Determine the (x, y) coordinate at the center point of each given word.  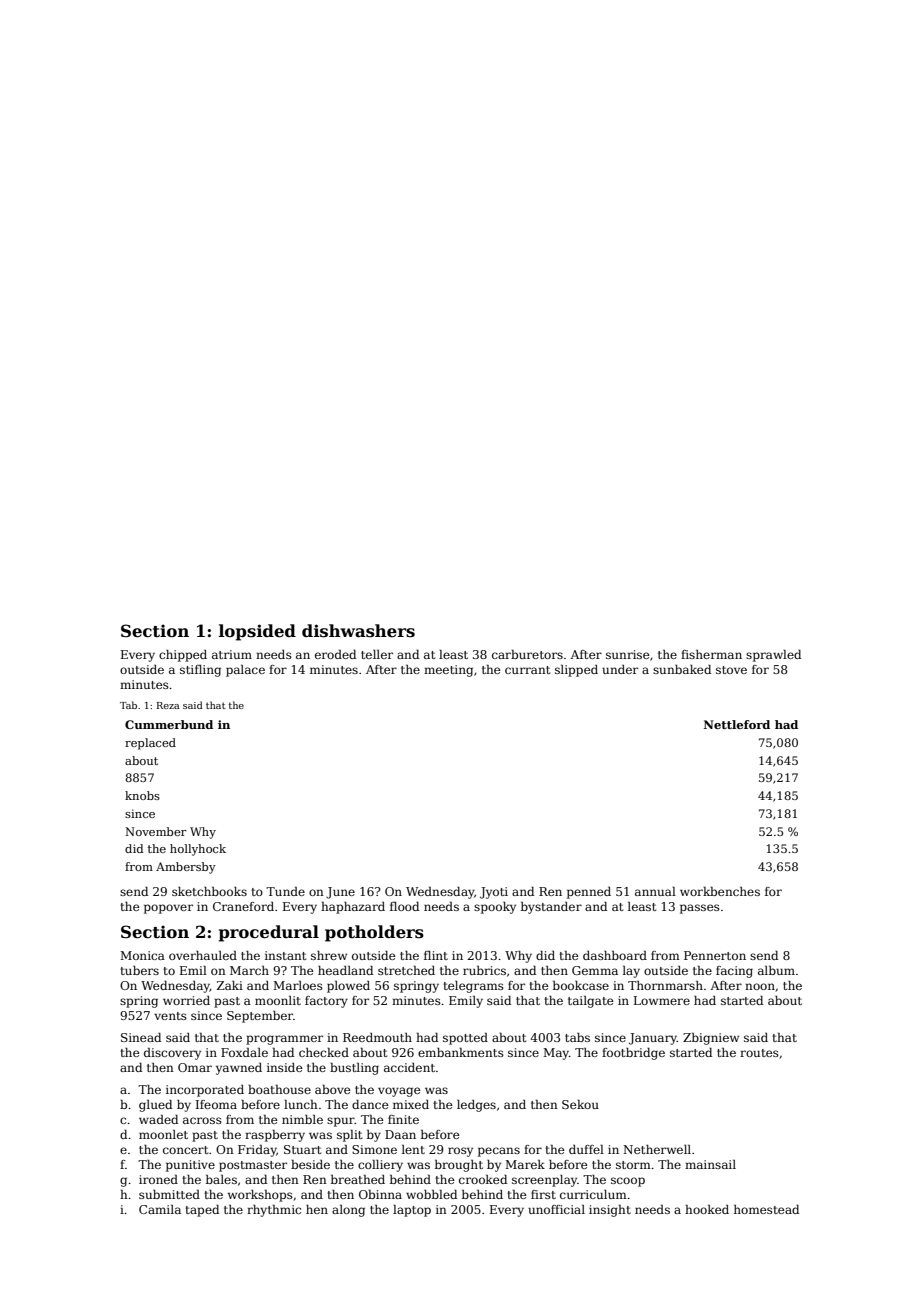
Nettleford (737, 724)
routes (759, 1053)
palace (245, 671)
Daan (400, 1134)
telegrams (473, 987)
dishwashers (358, 631)
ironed (158, 1179)
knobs (142, 795)
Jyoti (494, 893)
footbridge (633, 1054)
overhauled (203, 955)
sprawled (773, 656)
